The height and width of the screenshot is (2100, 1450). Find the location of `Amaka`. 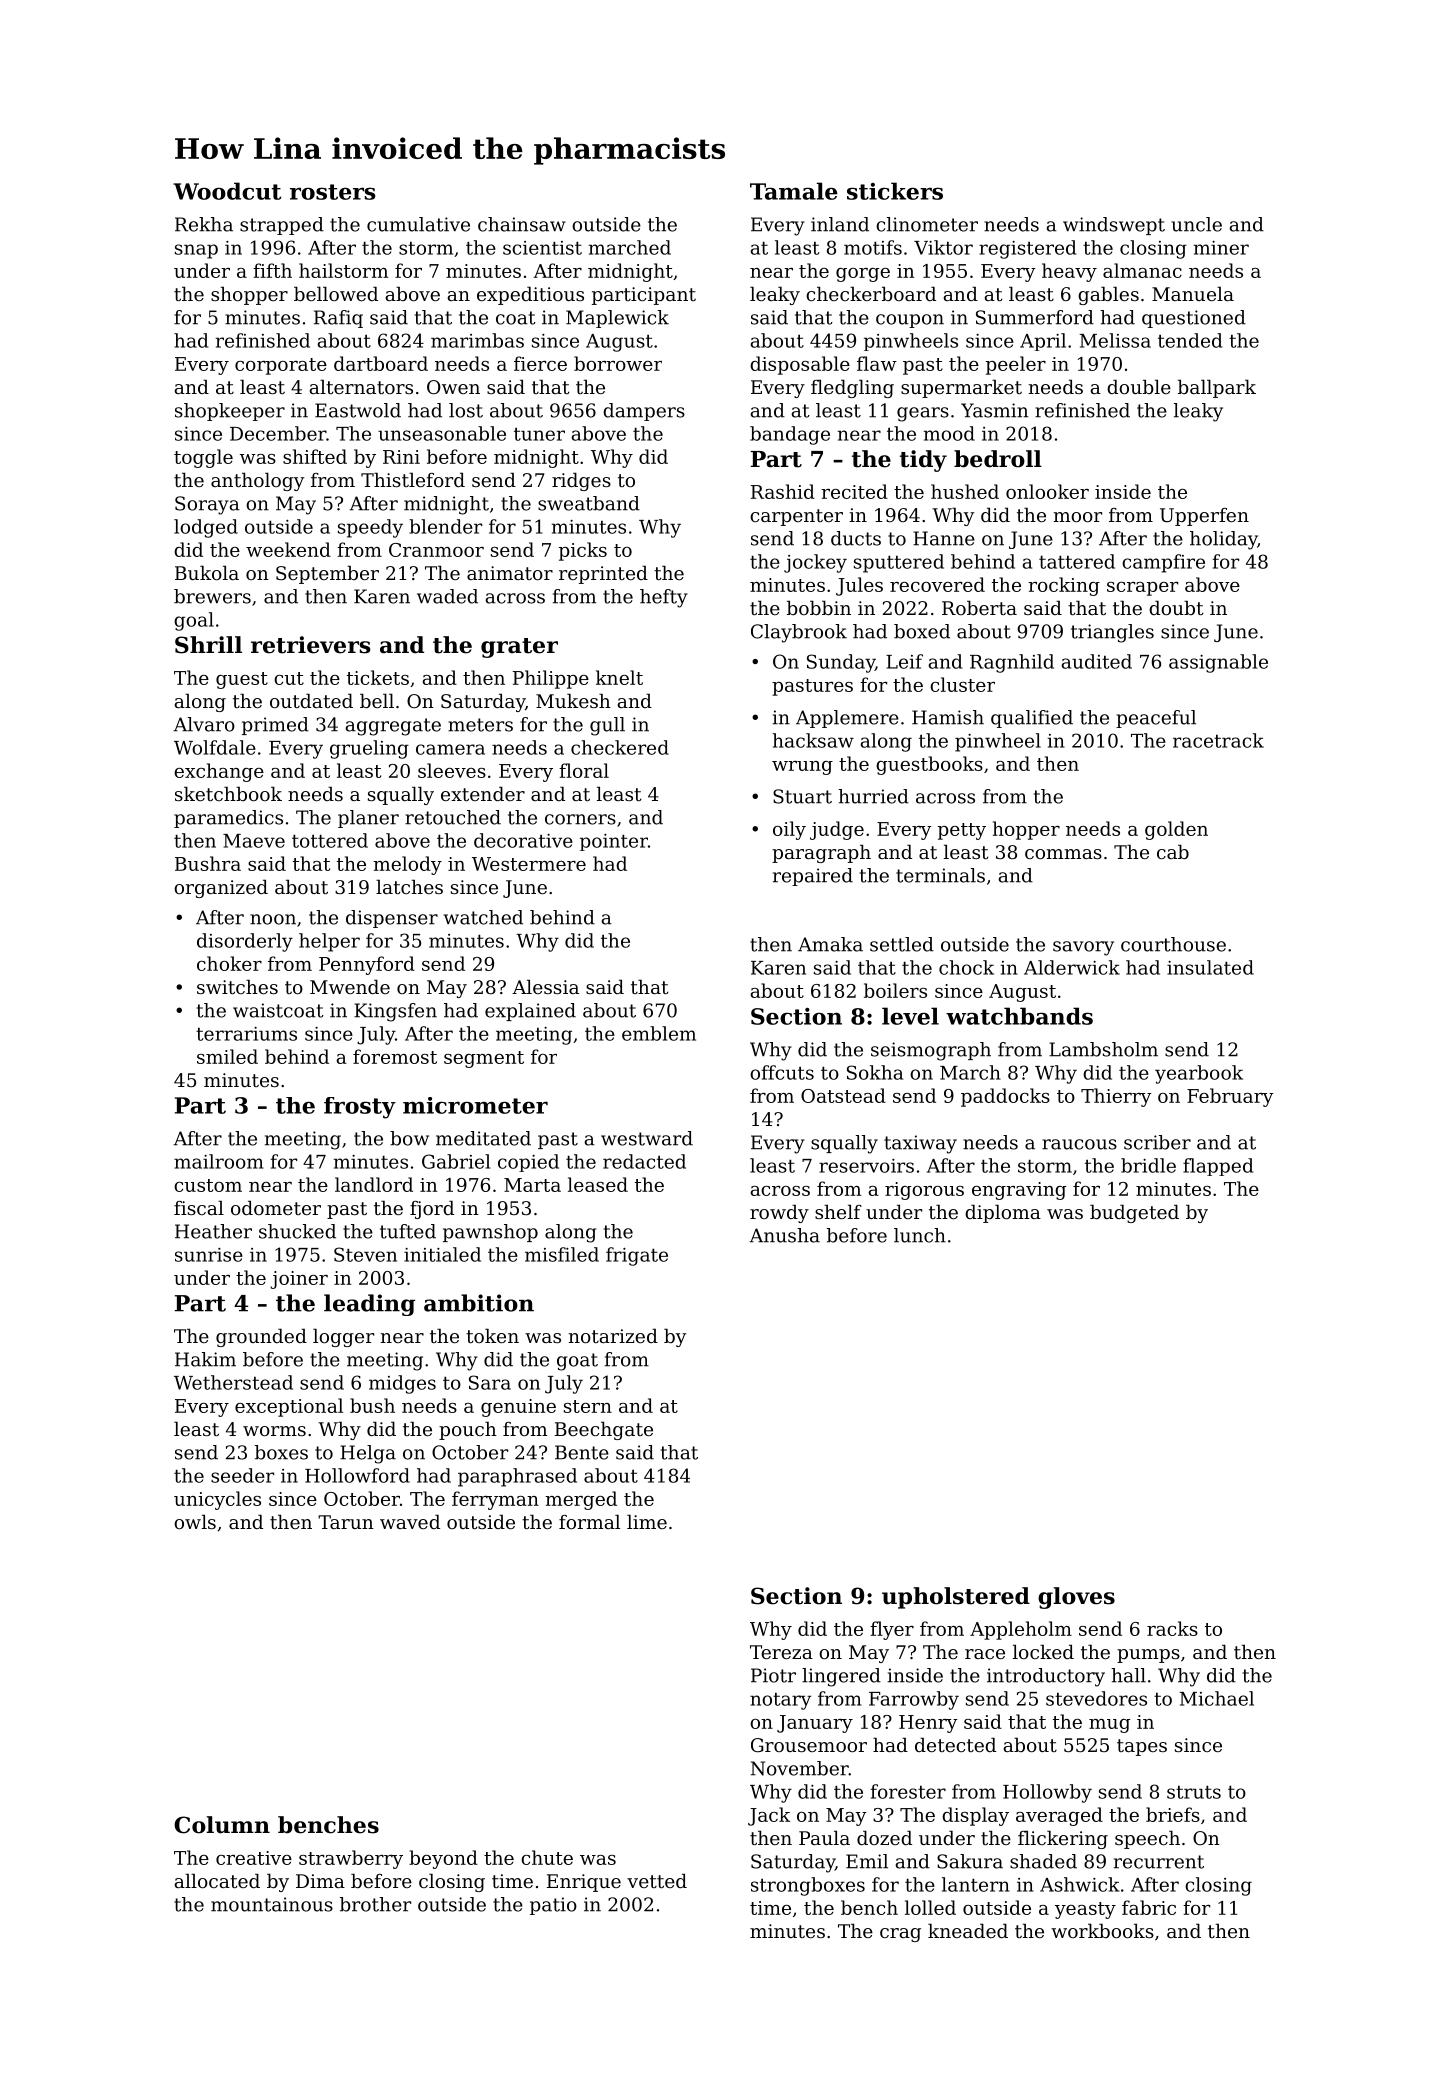

Amaka is located at coordinates (830, 944).
